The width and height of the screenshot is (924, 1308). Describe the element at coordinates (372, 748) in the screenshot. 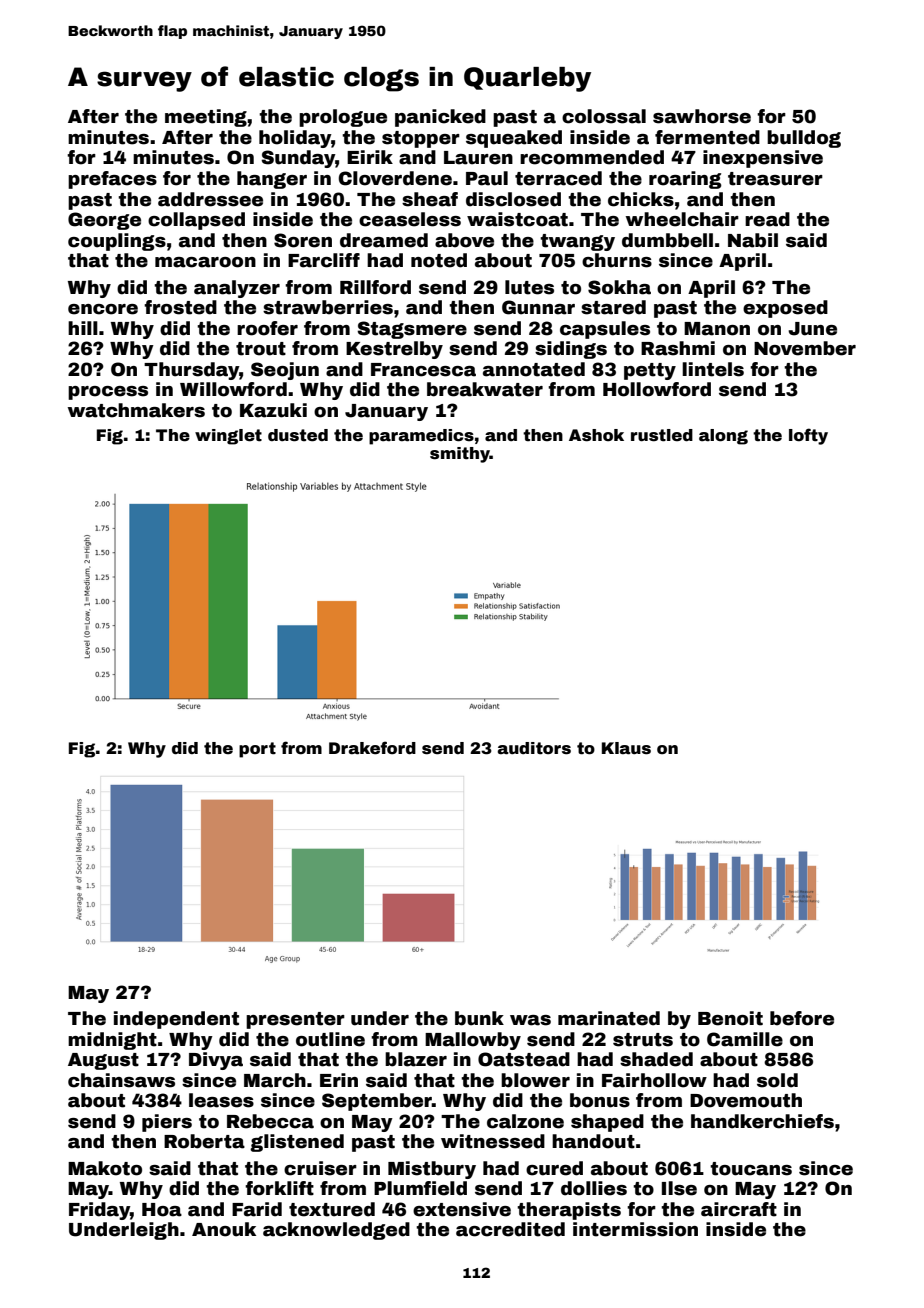

I see `Drakeford` at that location.
